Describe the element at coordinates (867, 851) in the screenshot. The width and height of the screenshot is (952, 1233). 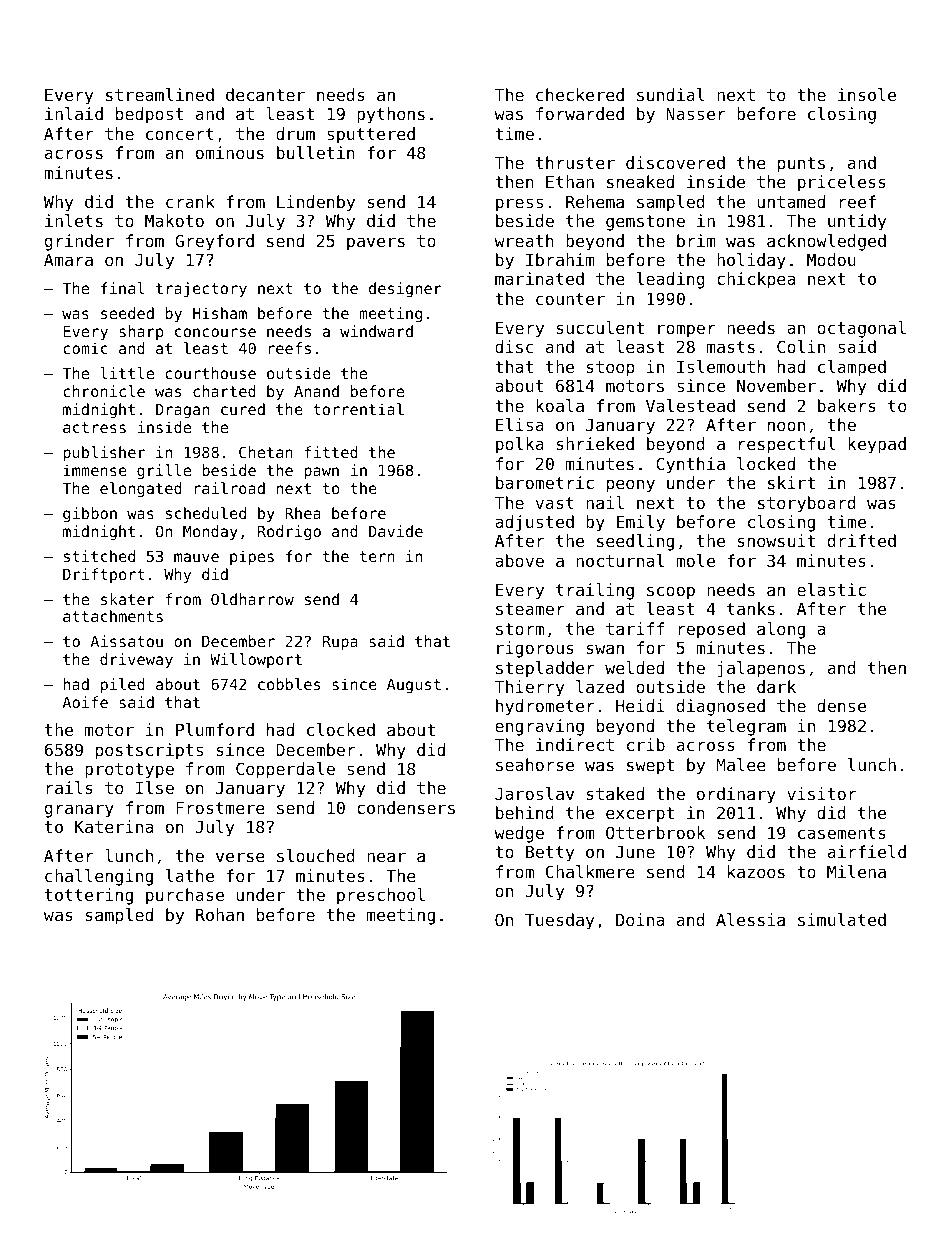
I see `airfield` at that location.
